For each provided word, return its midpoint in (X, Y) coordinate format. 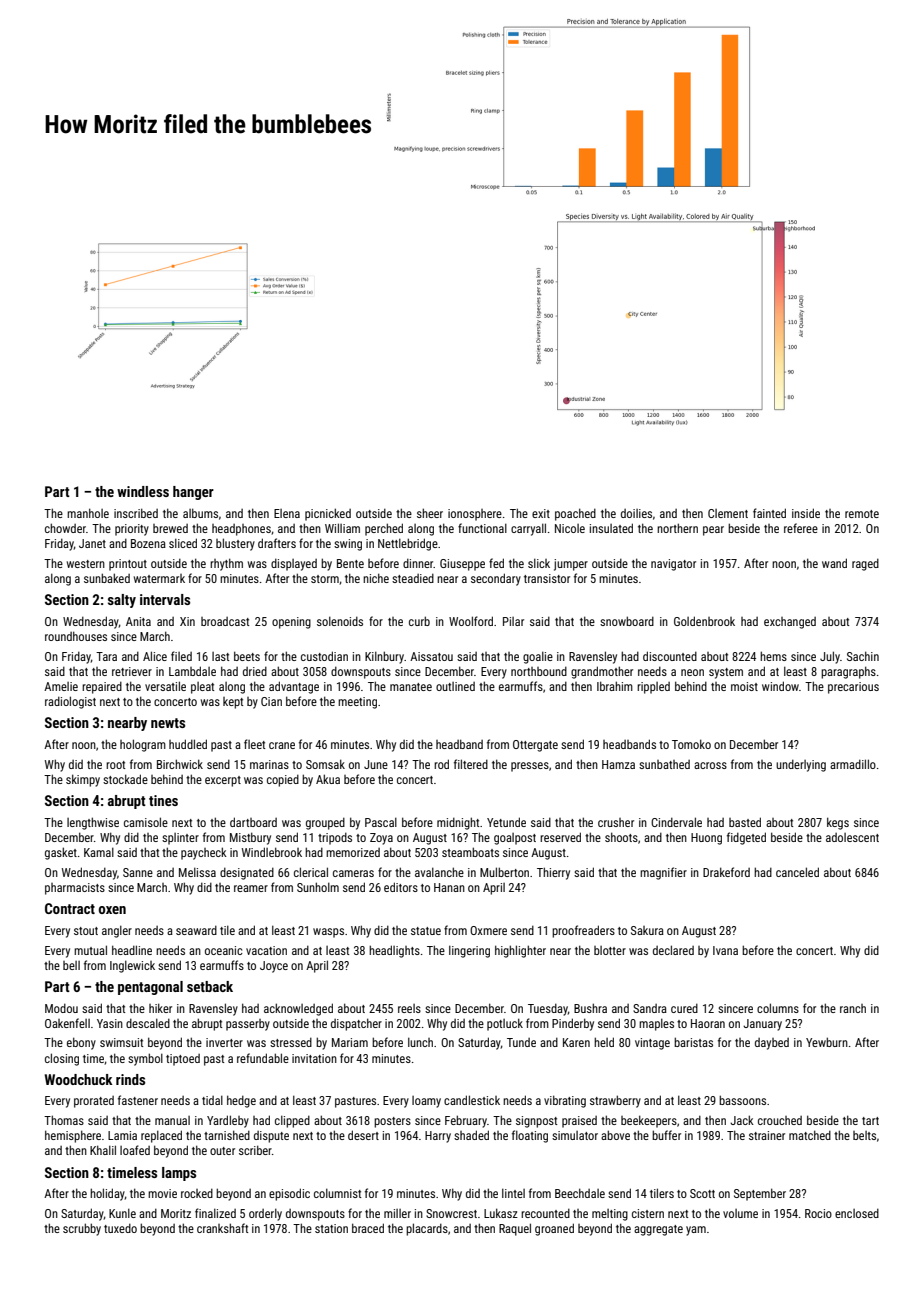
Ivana (725, 950)
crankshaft (222, 1228)
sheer (430, 513)
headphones (241, 530)
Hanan (449, 887)
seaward (196, 930)
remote (862, 514)
